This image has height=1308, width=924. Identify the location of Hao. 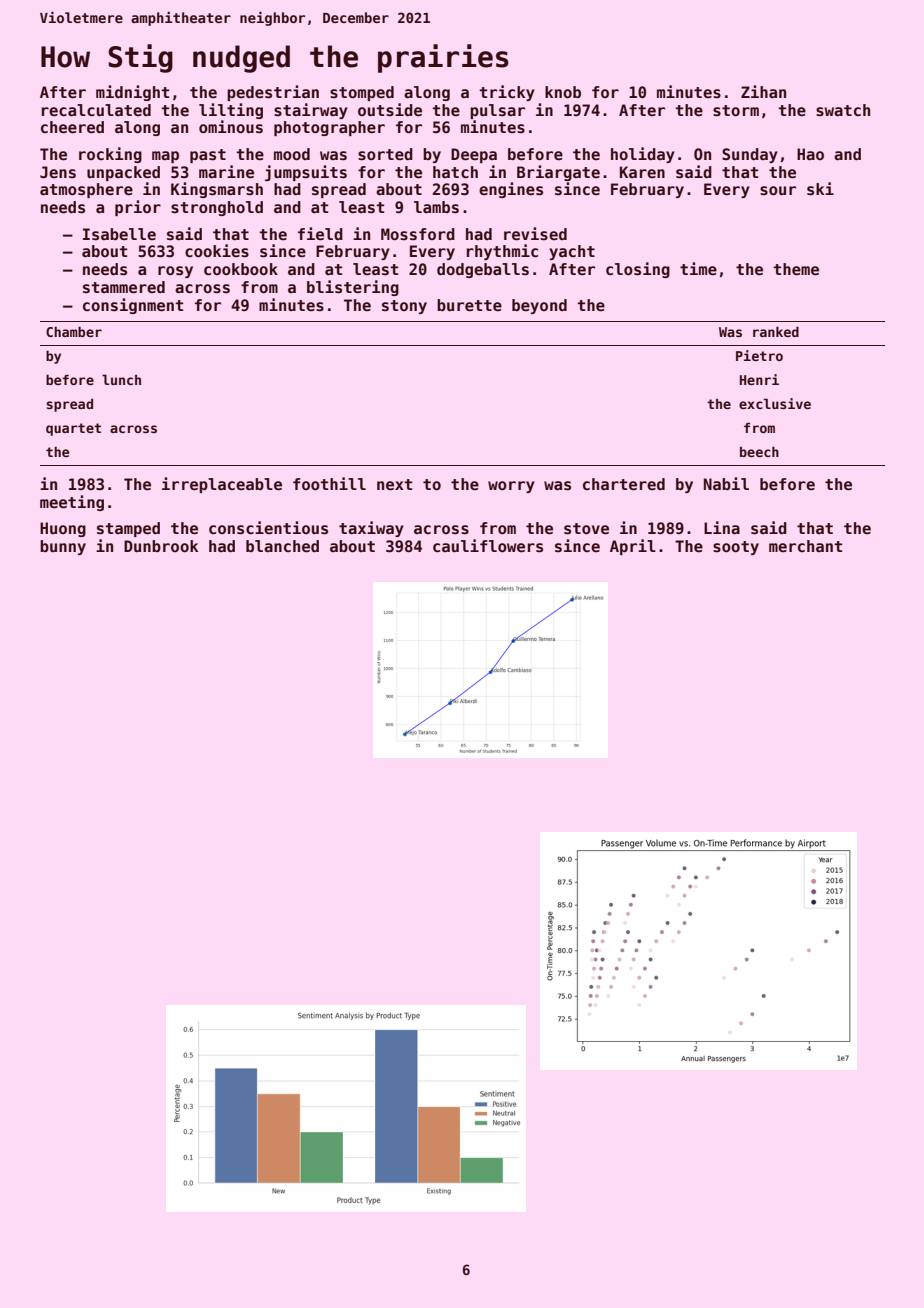
(810, 154).
